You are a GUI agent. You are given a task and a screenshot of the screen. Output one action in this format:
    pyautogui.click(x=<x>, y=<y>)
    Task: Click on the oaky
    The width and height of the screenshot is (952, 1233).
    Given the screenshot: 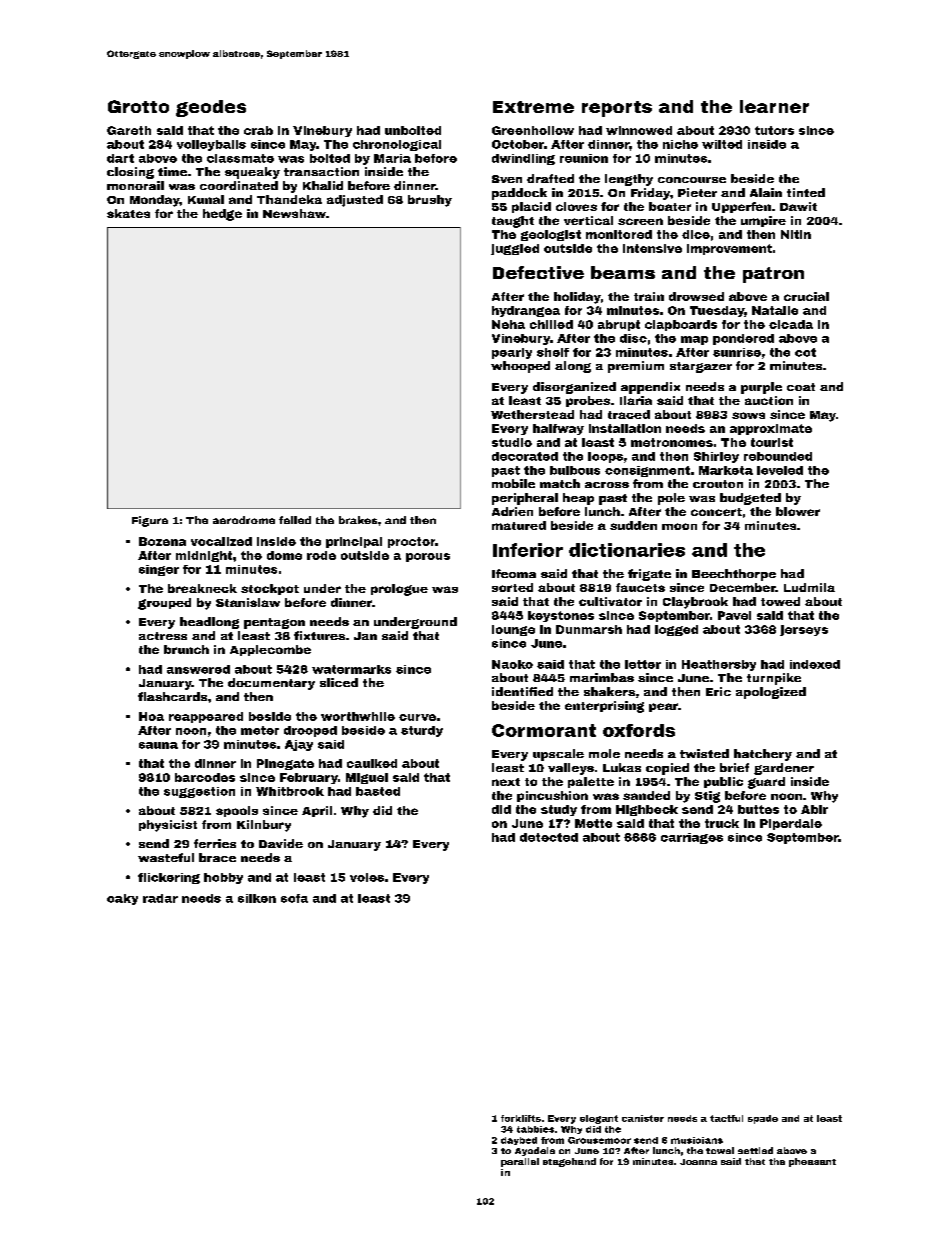 What is the action you would take?
    pyautogui.click(x=122, y=899)
